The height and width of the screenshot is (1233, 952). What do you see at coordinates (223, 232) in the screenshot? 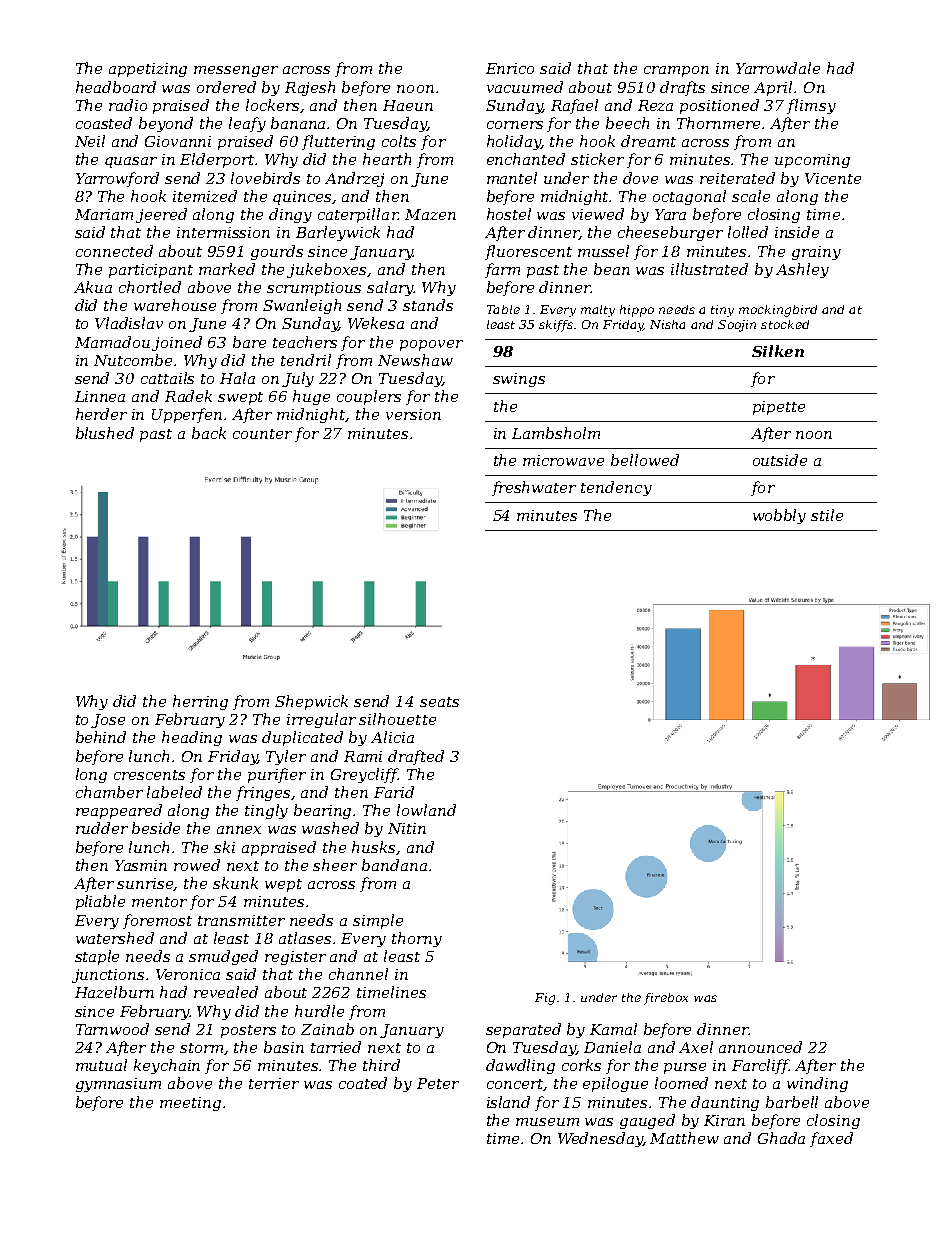
I see `intermission` at bounding box center [223, 232].
